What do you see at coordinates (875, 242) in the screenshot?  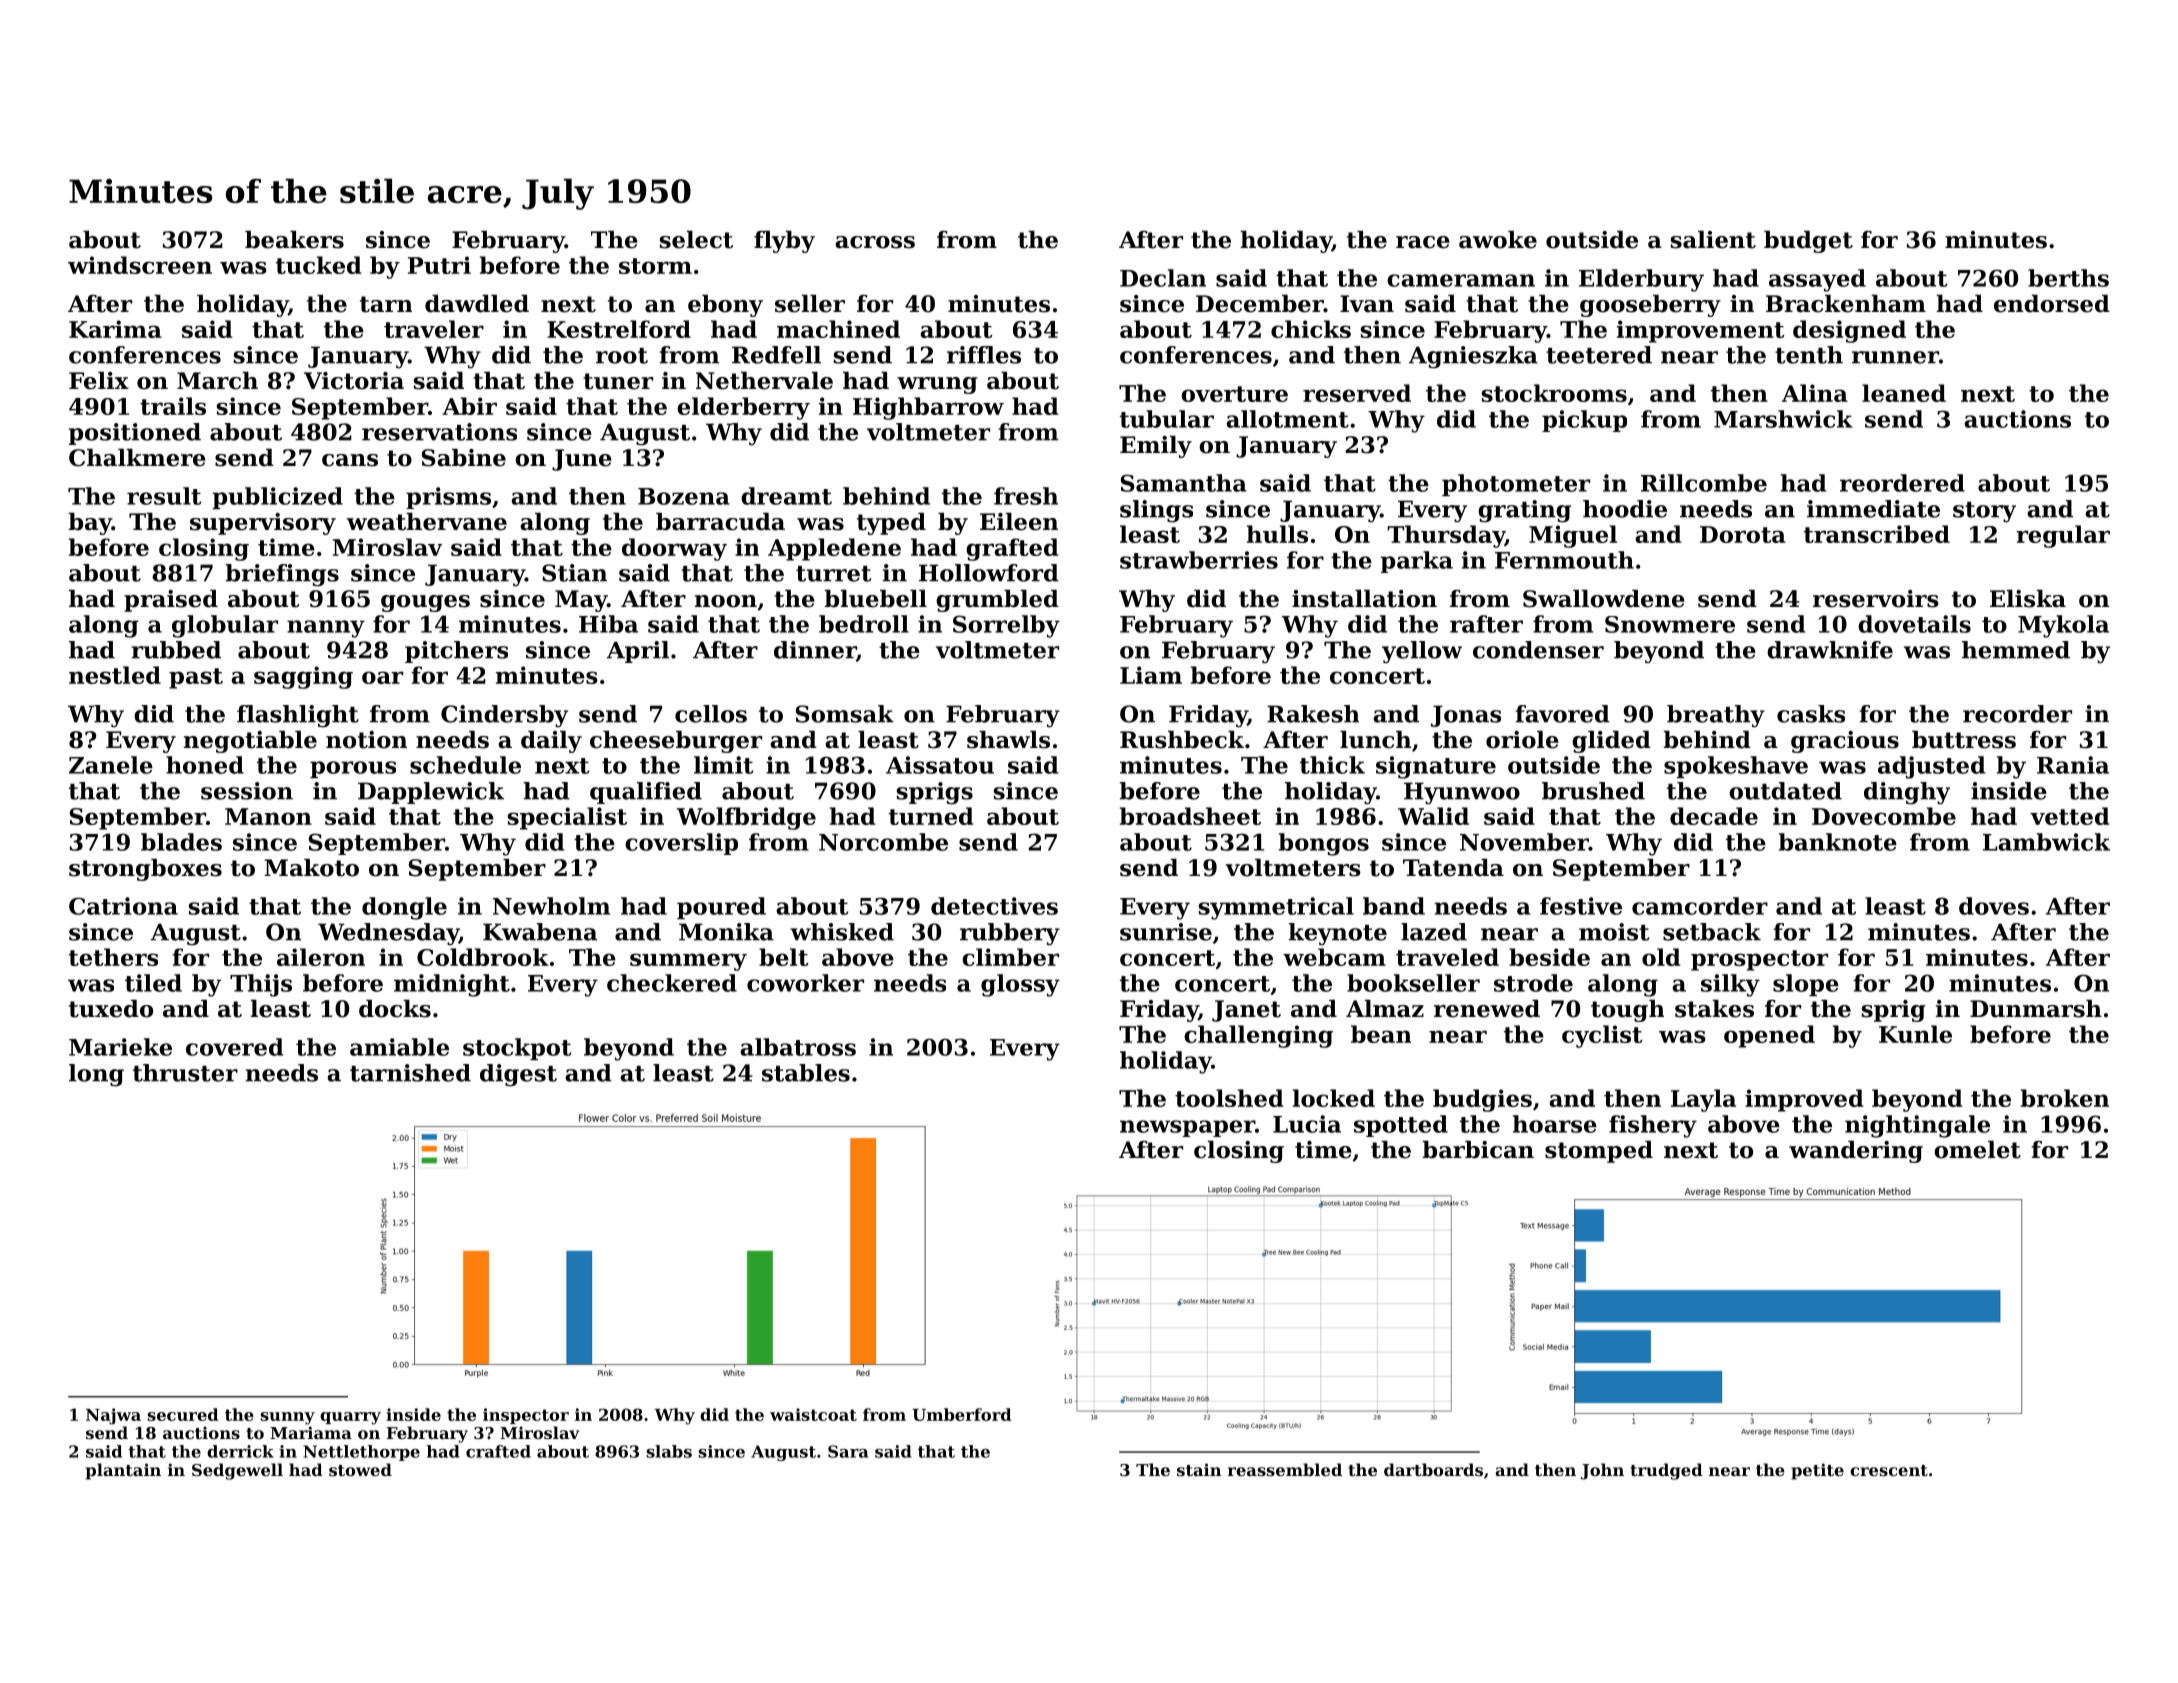 I see `across` at bounding box center [875, 242].
